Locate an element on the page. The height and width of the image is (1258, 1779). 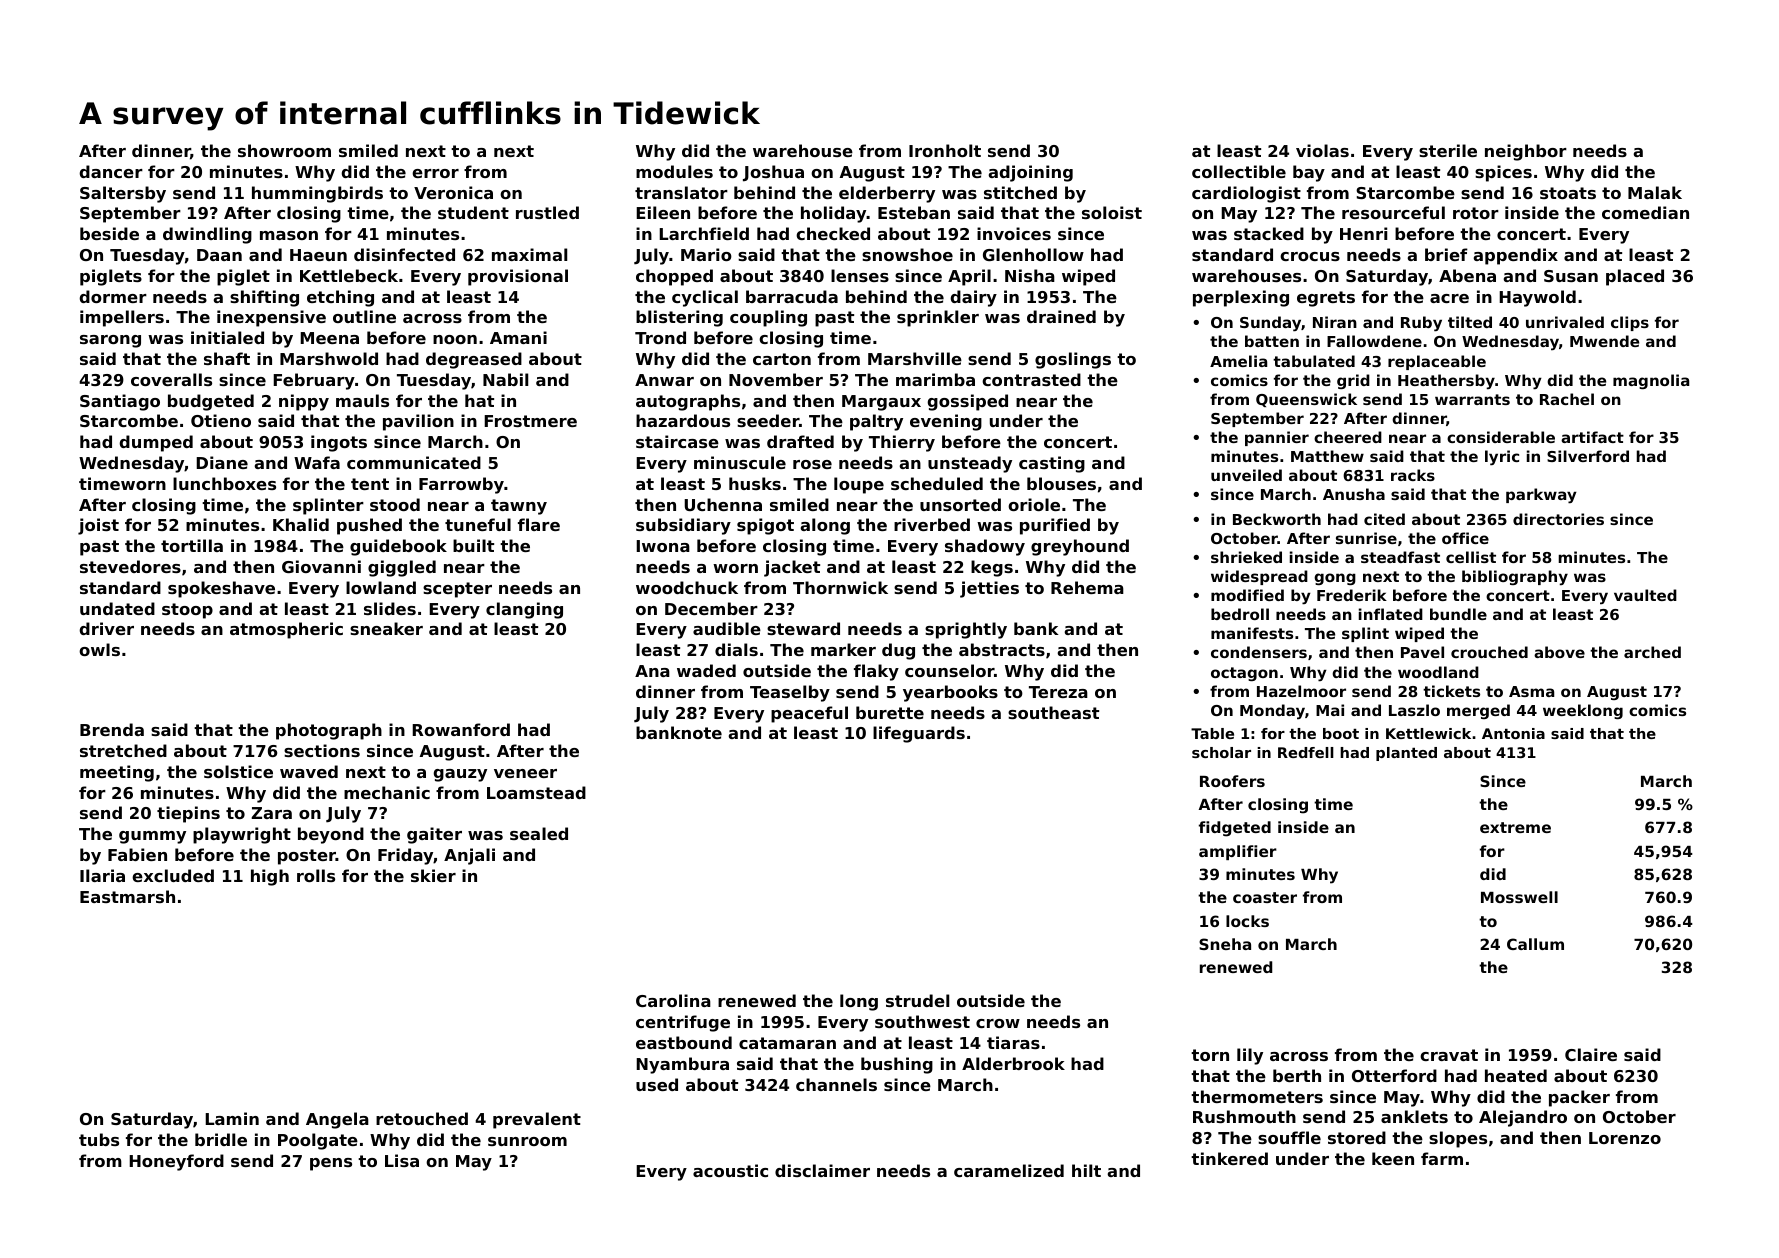
lenses is located at coordinates (860, 275).
